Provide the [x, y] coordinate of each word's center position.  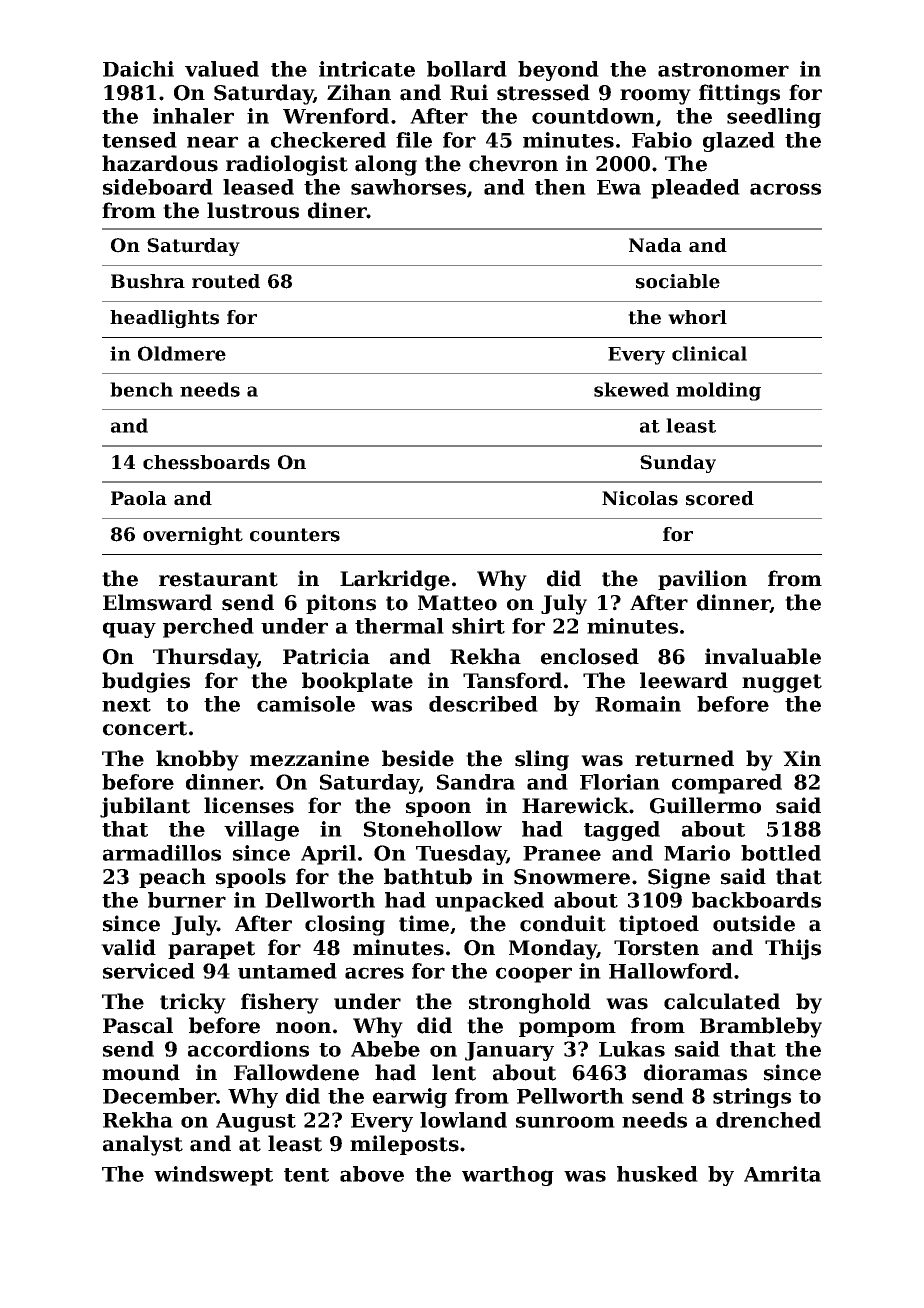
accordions [248, 1049]
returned [684, 758]
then [560, 187]
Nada [655, 245]
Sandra [476, 782]
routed [226, 281]
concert [145, 728]
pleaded [695, 189]
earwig [410, 1098]
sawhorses [408, 187]
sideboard [158, 187]
